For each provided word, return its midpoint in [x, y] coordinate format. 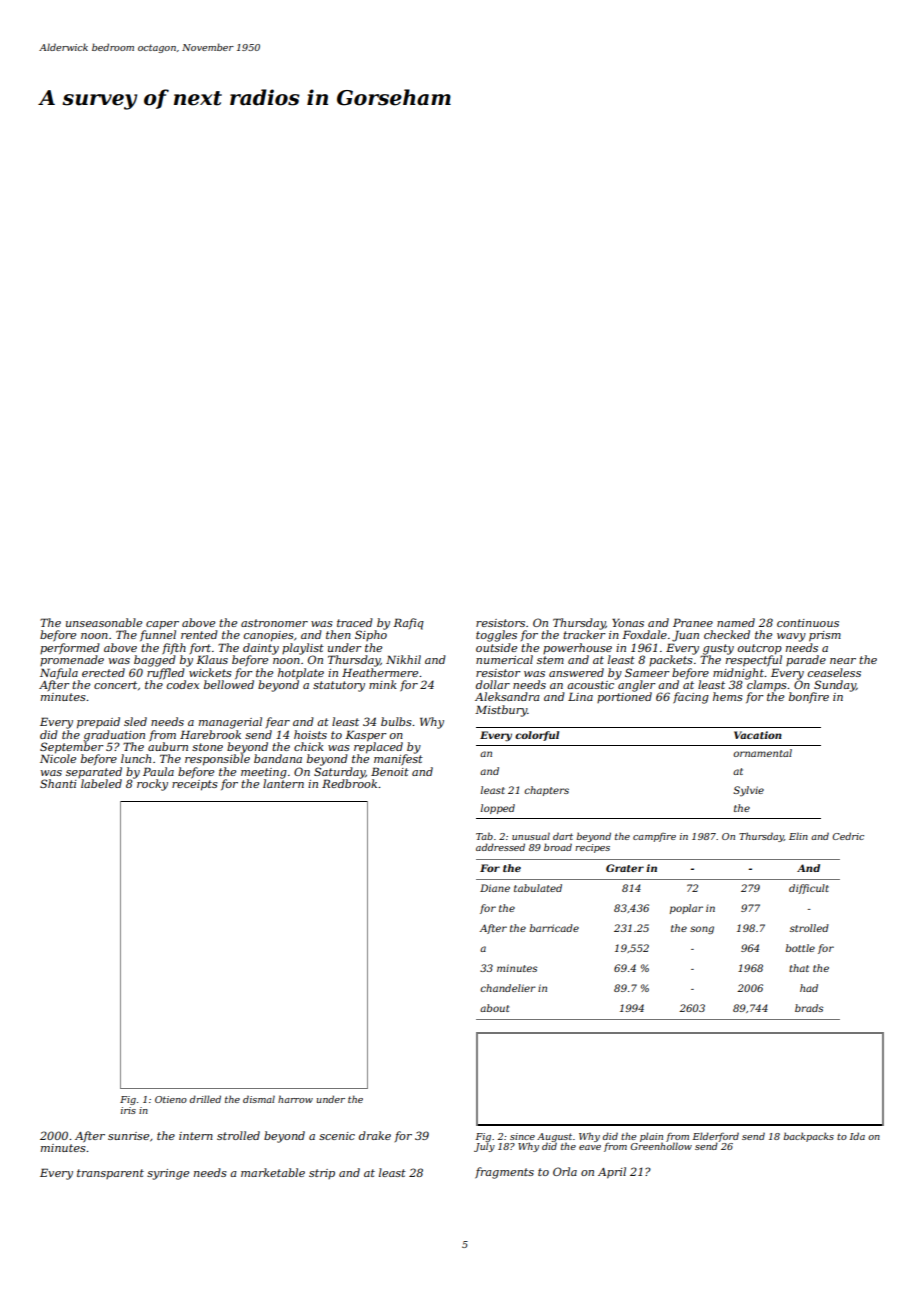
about [494, 1008]
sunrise [128, 1136]
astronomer [274, 623]
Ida [857, 1136]
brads [809, 1008]
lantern [283, 783]
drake [375, 1135]
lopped [498, 809]
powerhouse [577, 648]
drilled [205, 1099]
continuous [808, 623]
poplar [686, 909]
